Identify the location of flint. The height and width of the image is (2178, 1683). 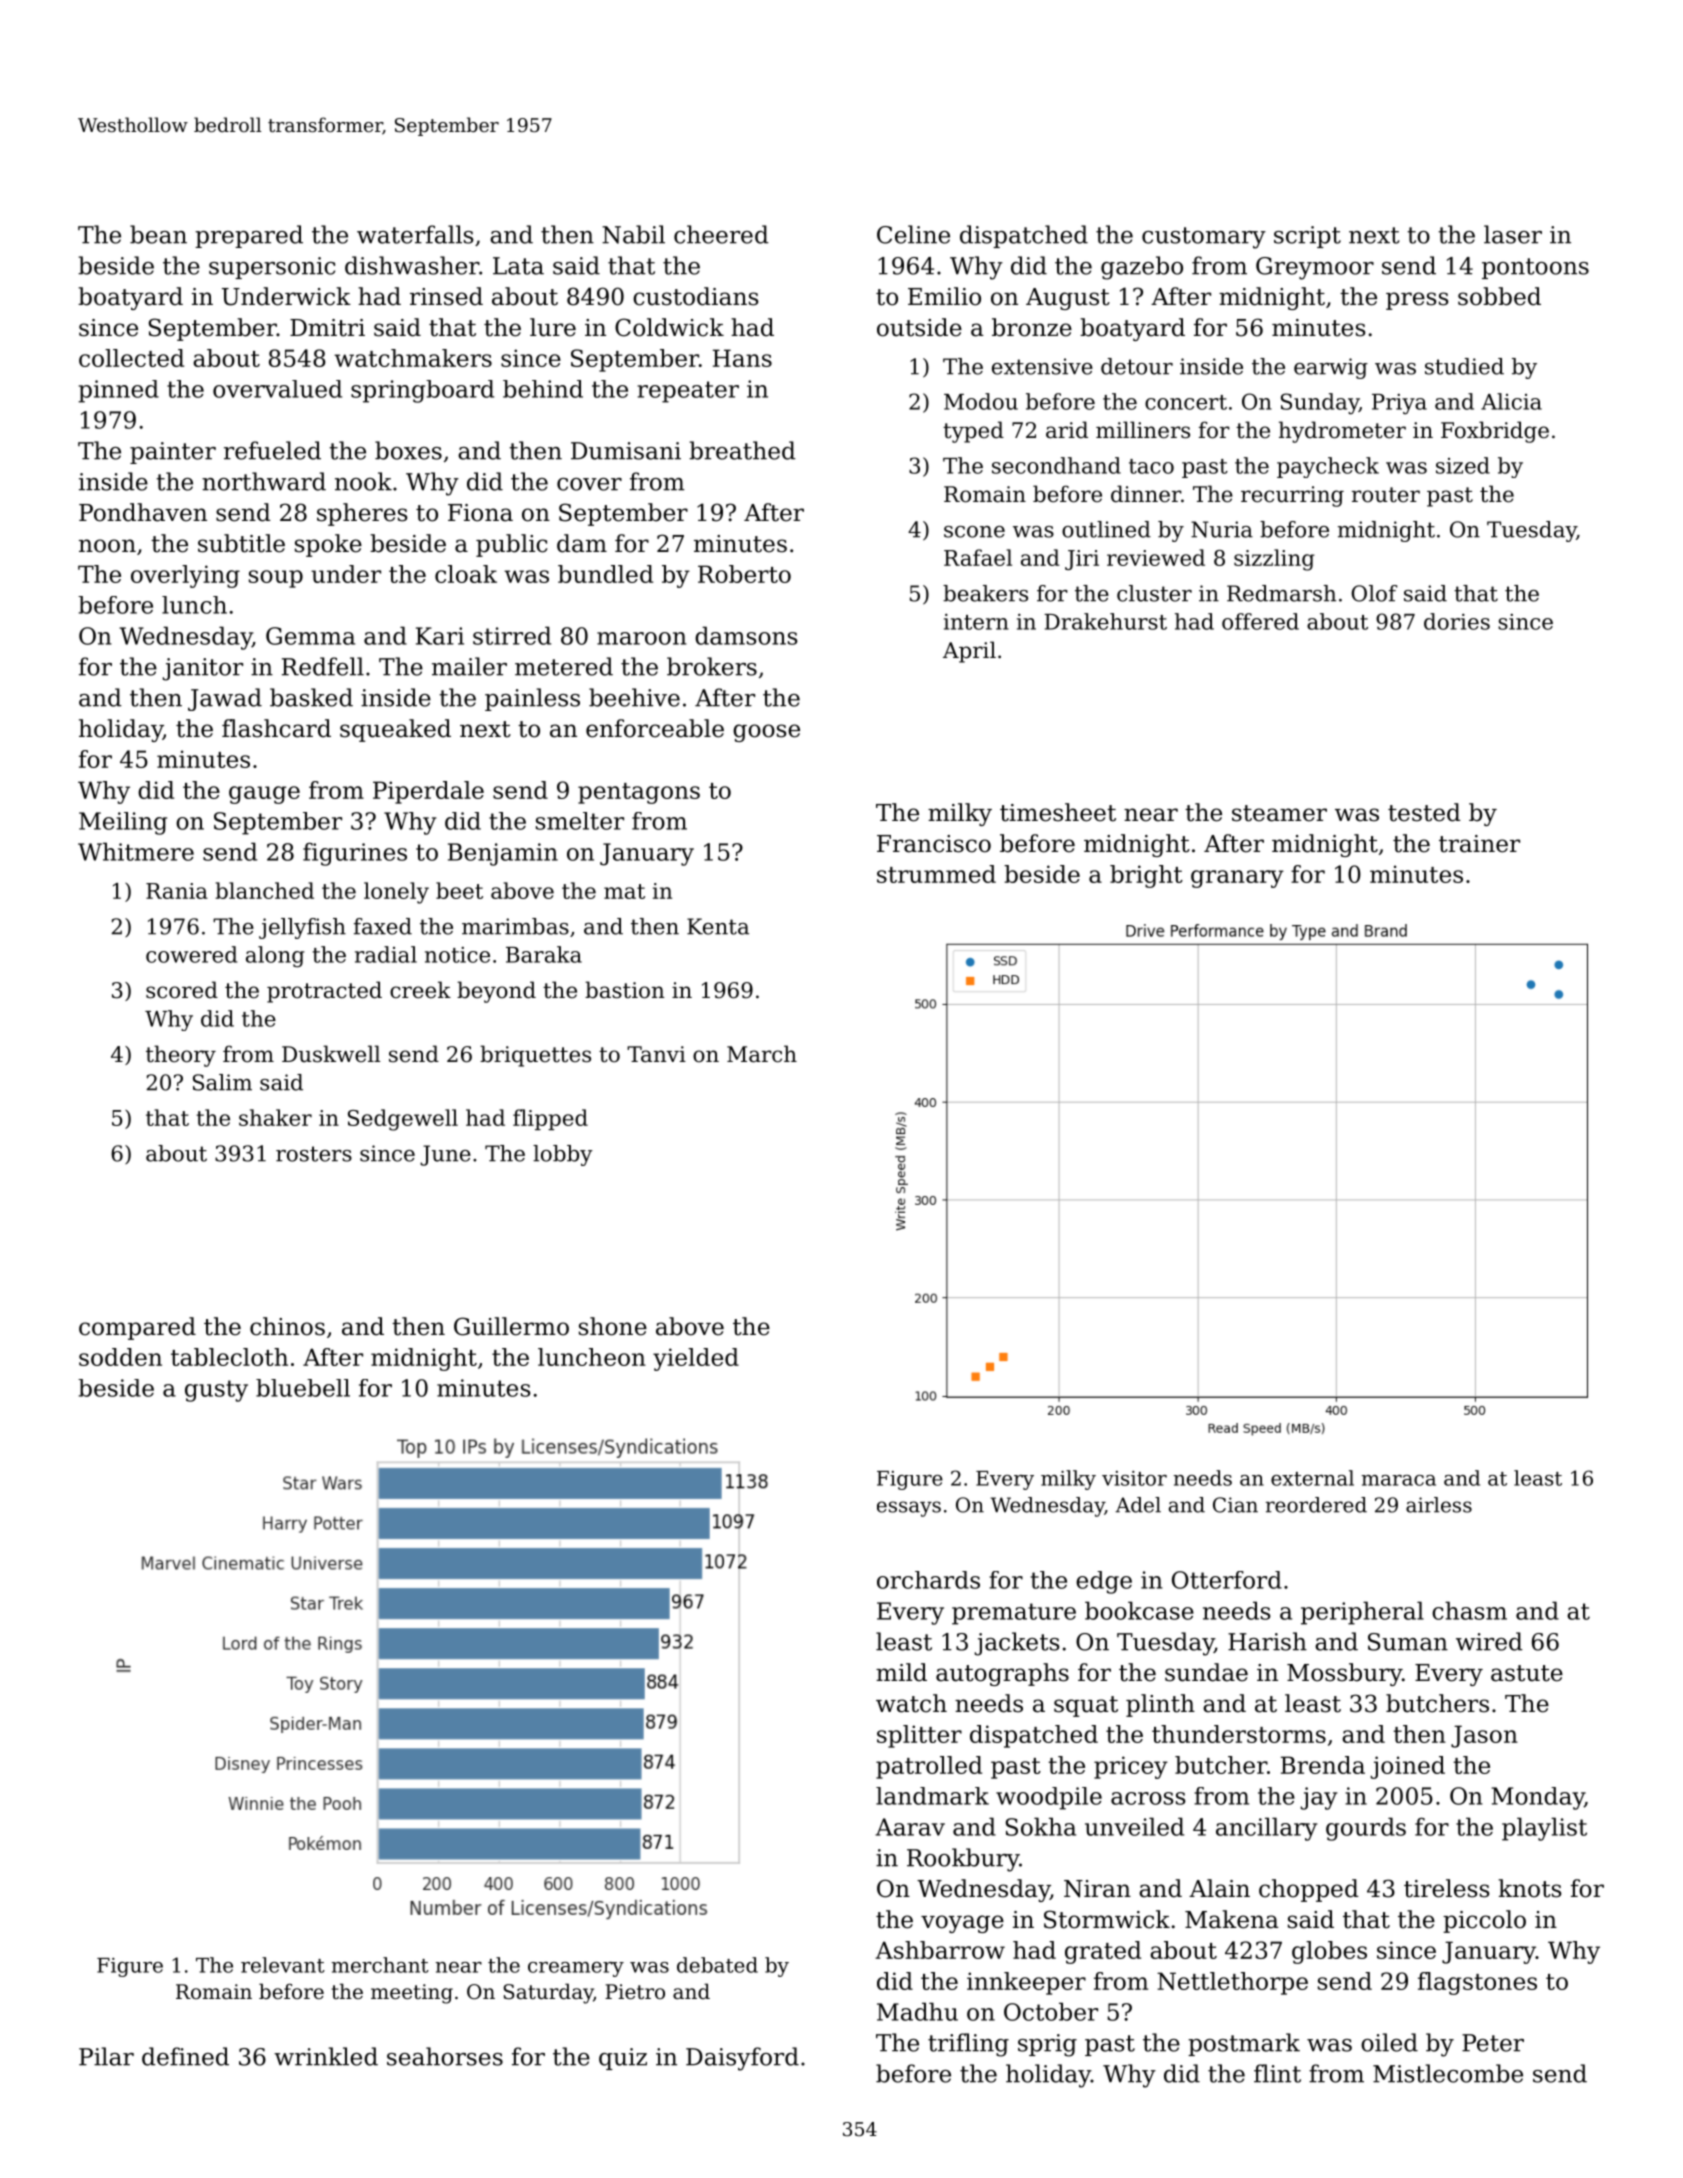
(1277, 2073).
